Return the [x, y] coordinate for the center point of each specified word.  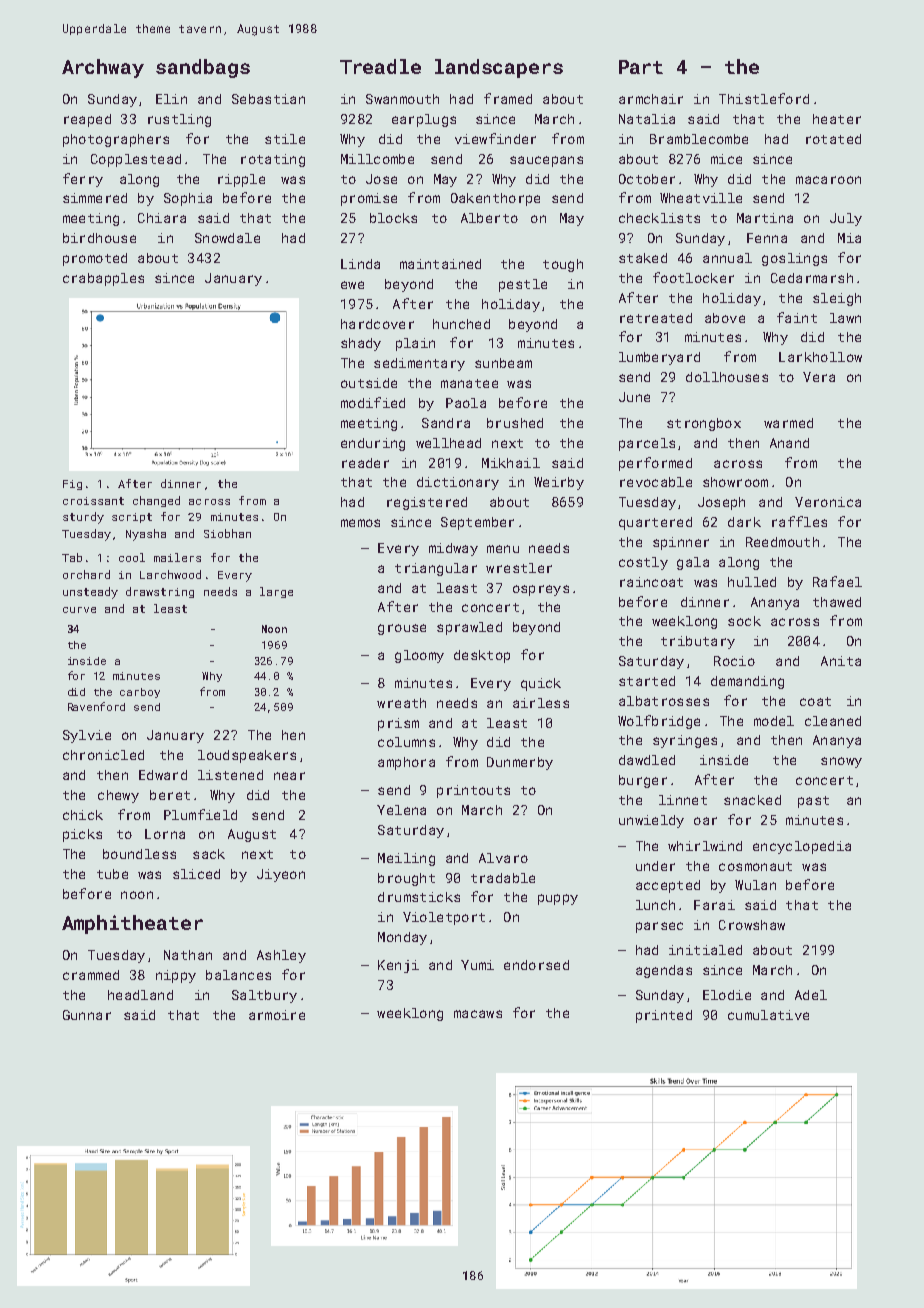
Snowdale [227, 238]
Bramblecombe [699, 139]
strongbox [704, 424]
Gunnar [87, 1015]
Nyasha [146, 535]
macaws [478, 1014]
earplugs [424, 120]
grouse [402, 629]
